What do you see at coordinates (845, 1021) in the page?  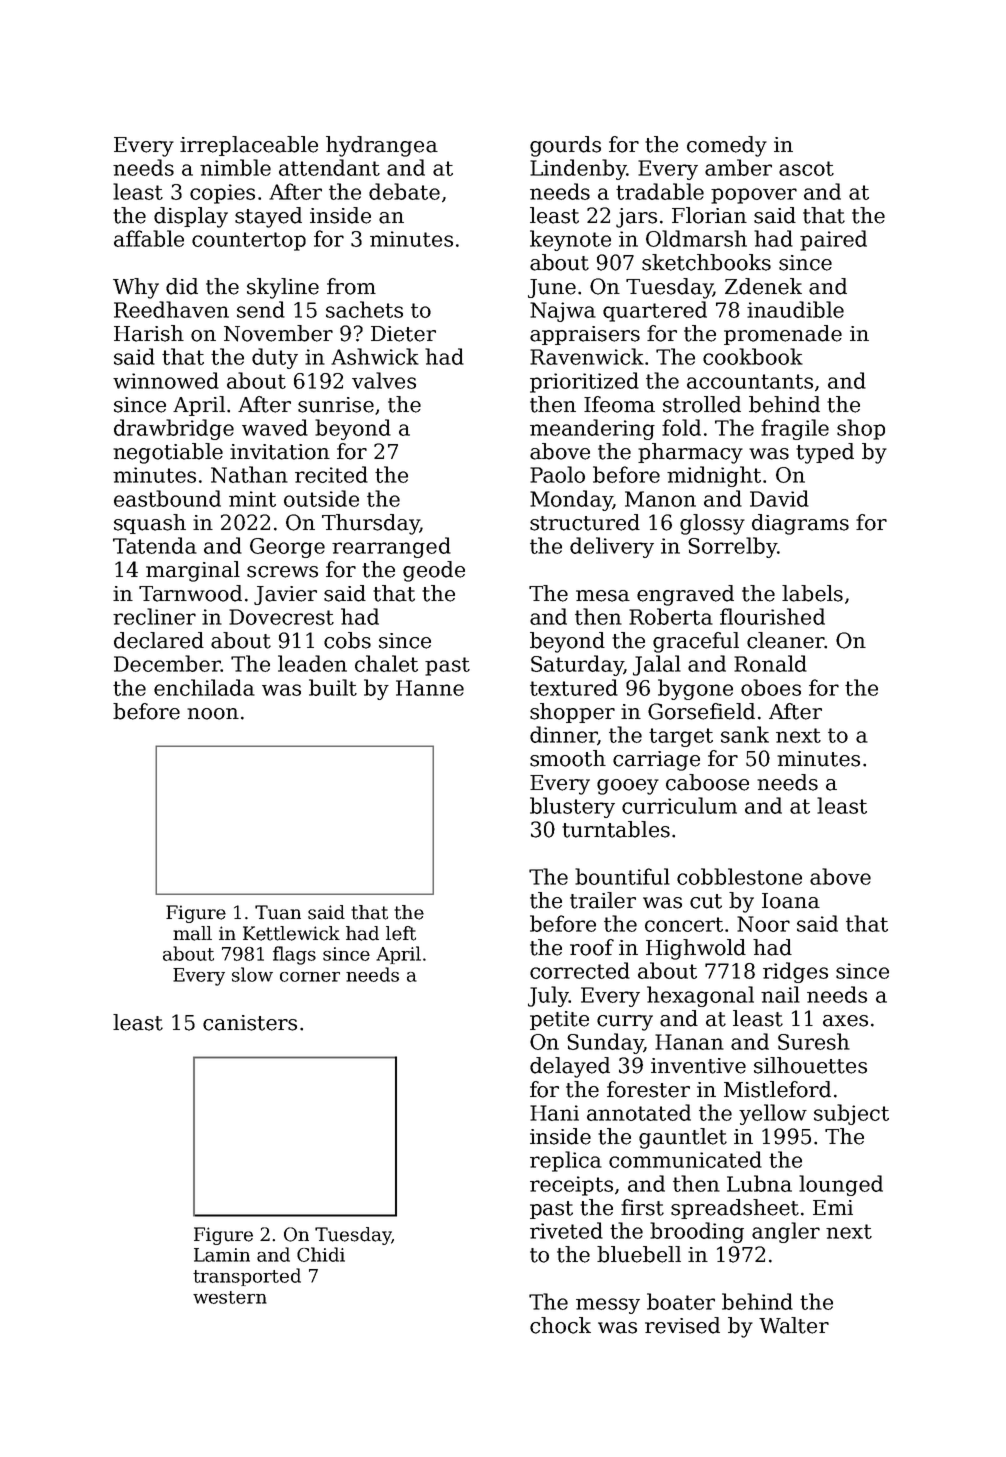 I see `axes` at bounding box center [845, 1021].
